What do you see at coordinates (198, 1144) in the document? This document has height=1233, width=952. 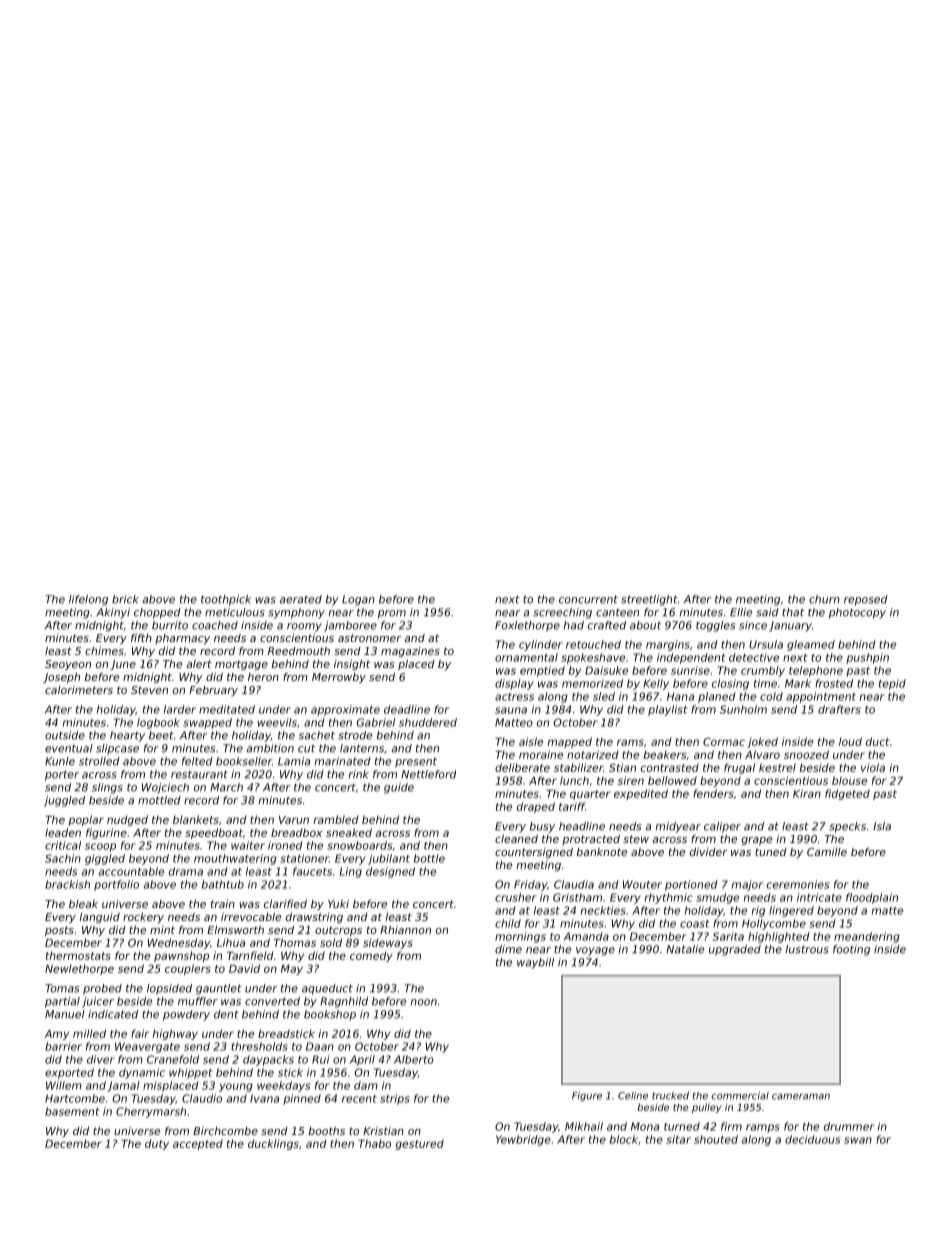 I see `accepted` at bounding box center [198, 1144].
